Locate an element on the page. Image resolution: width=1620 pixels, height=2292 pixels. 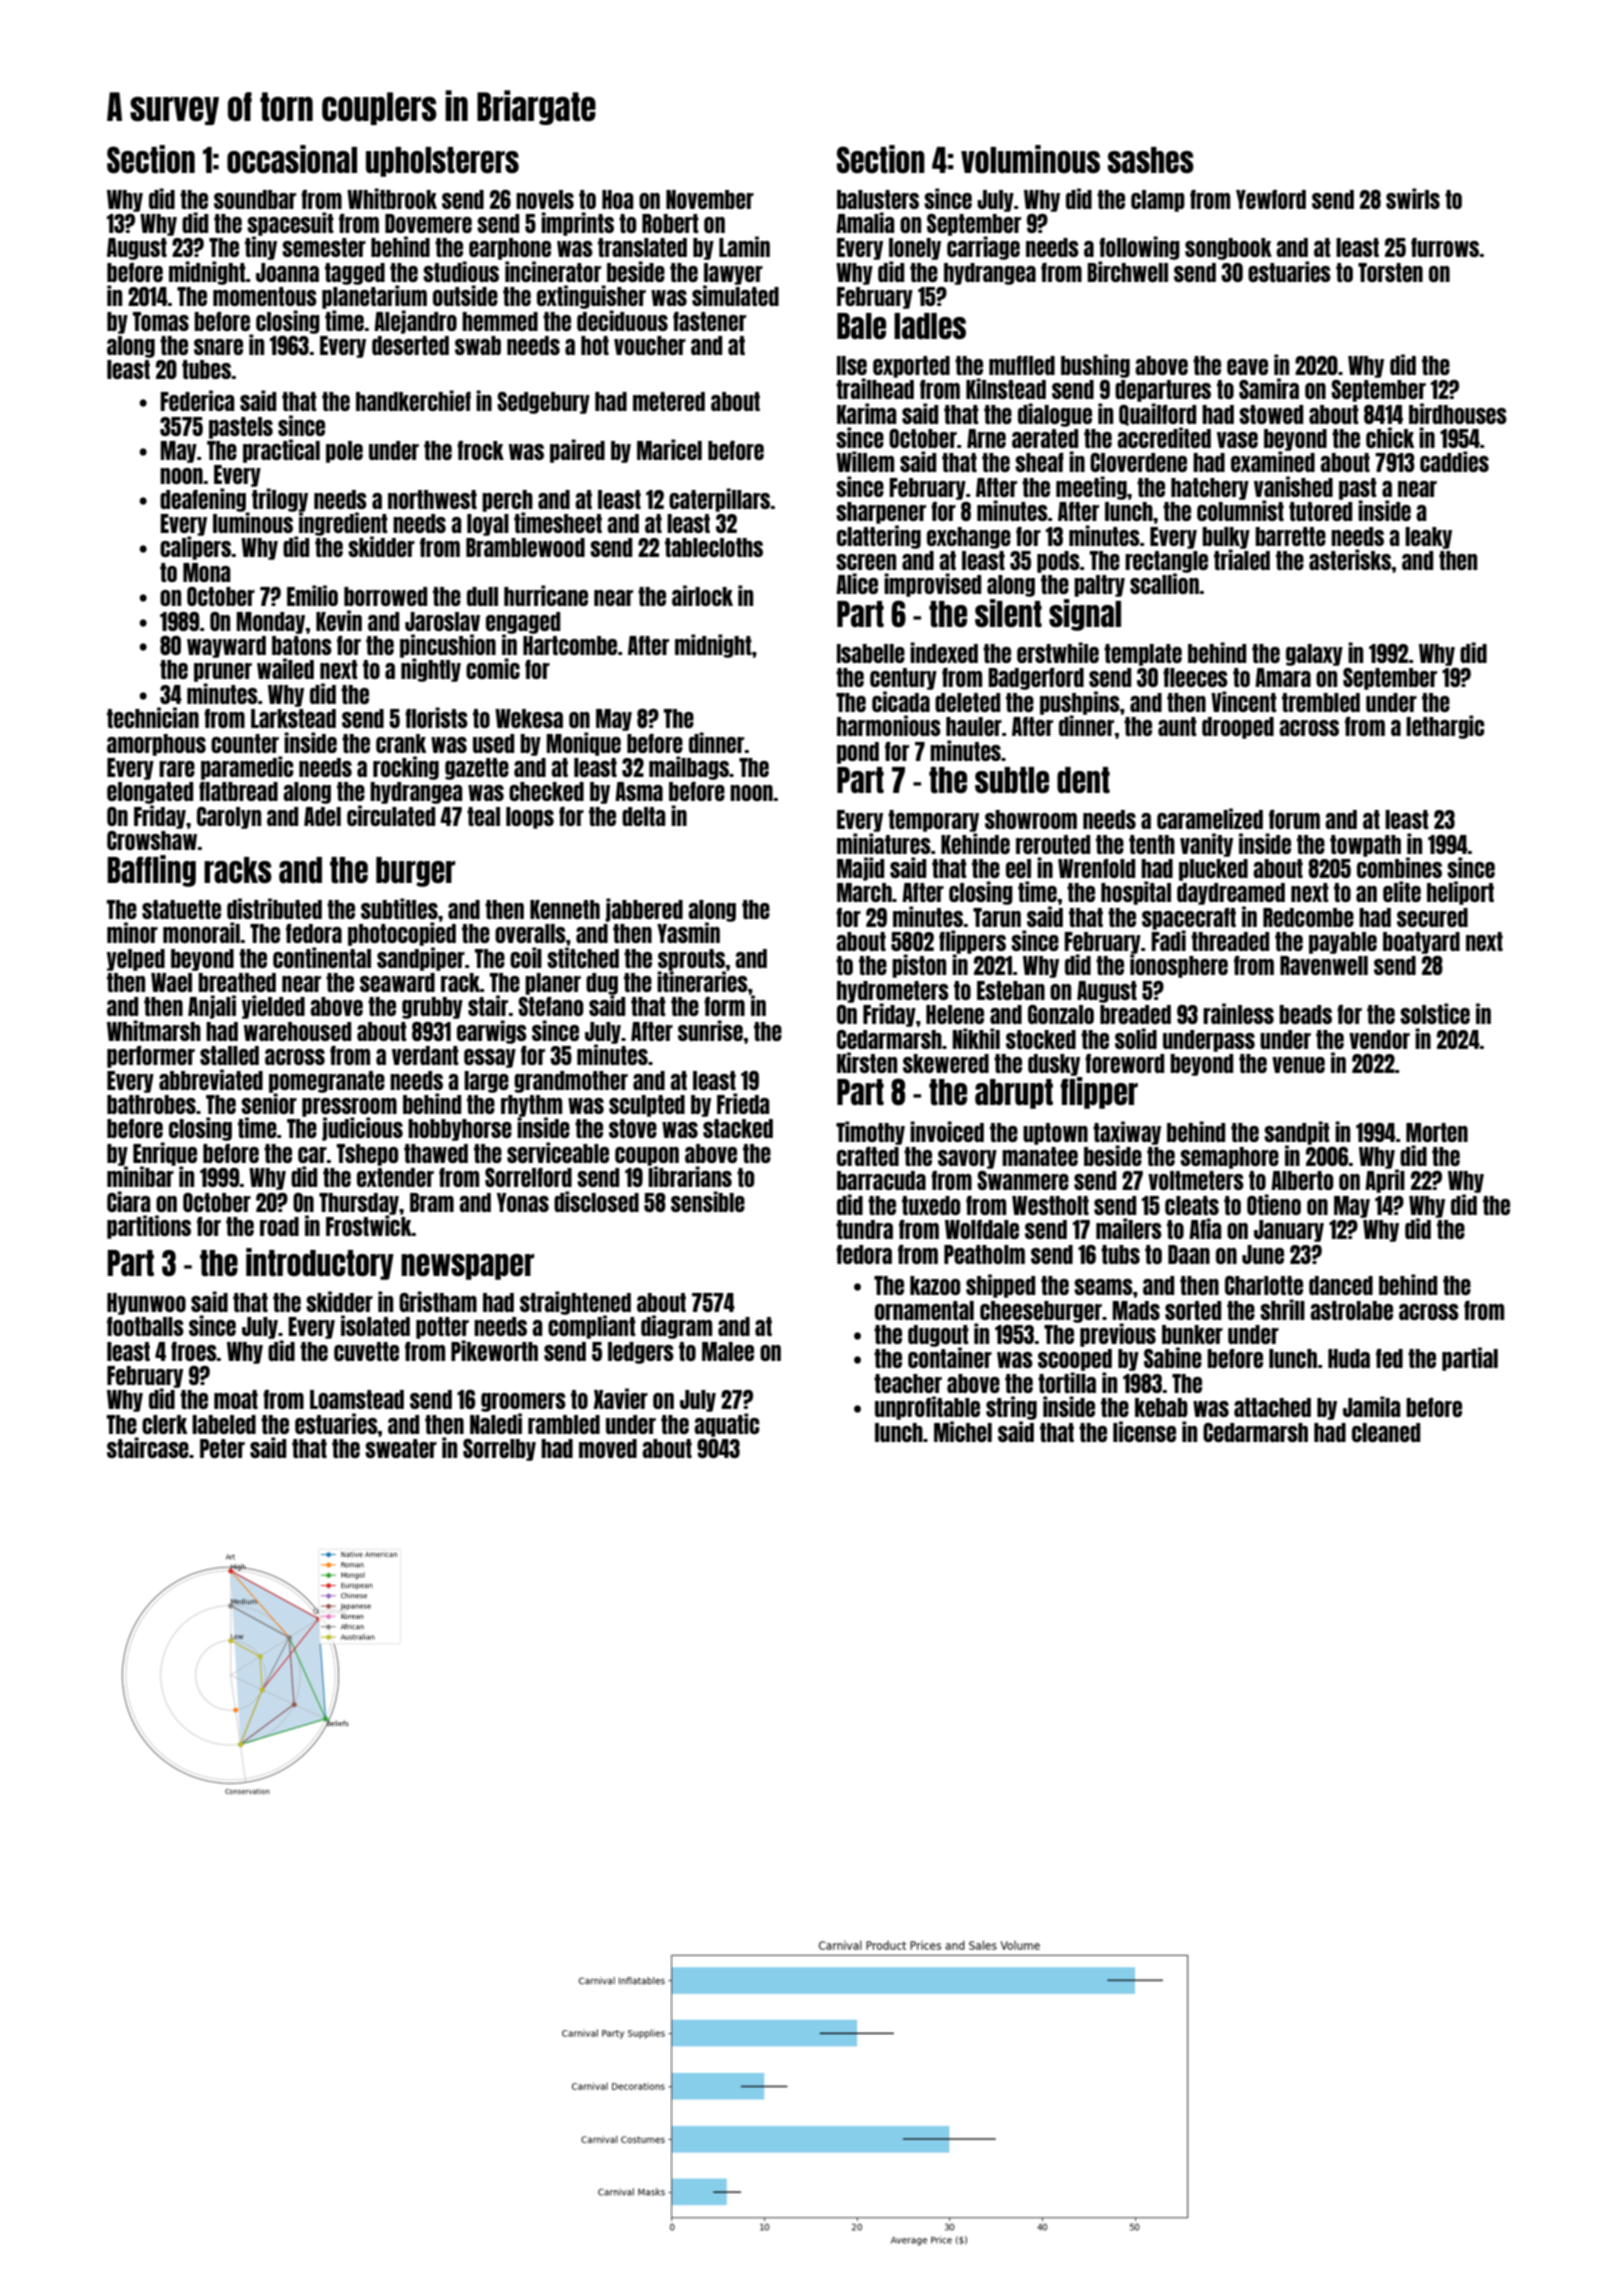
nightly is located at coordinates (431, 670).
